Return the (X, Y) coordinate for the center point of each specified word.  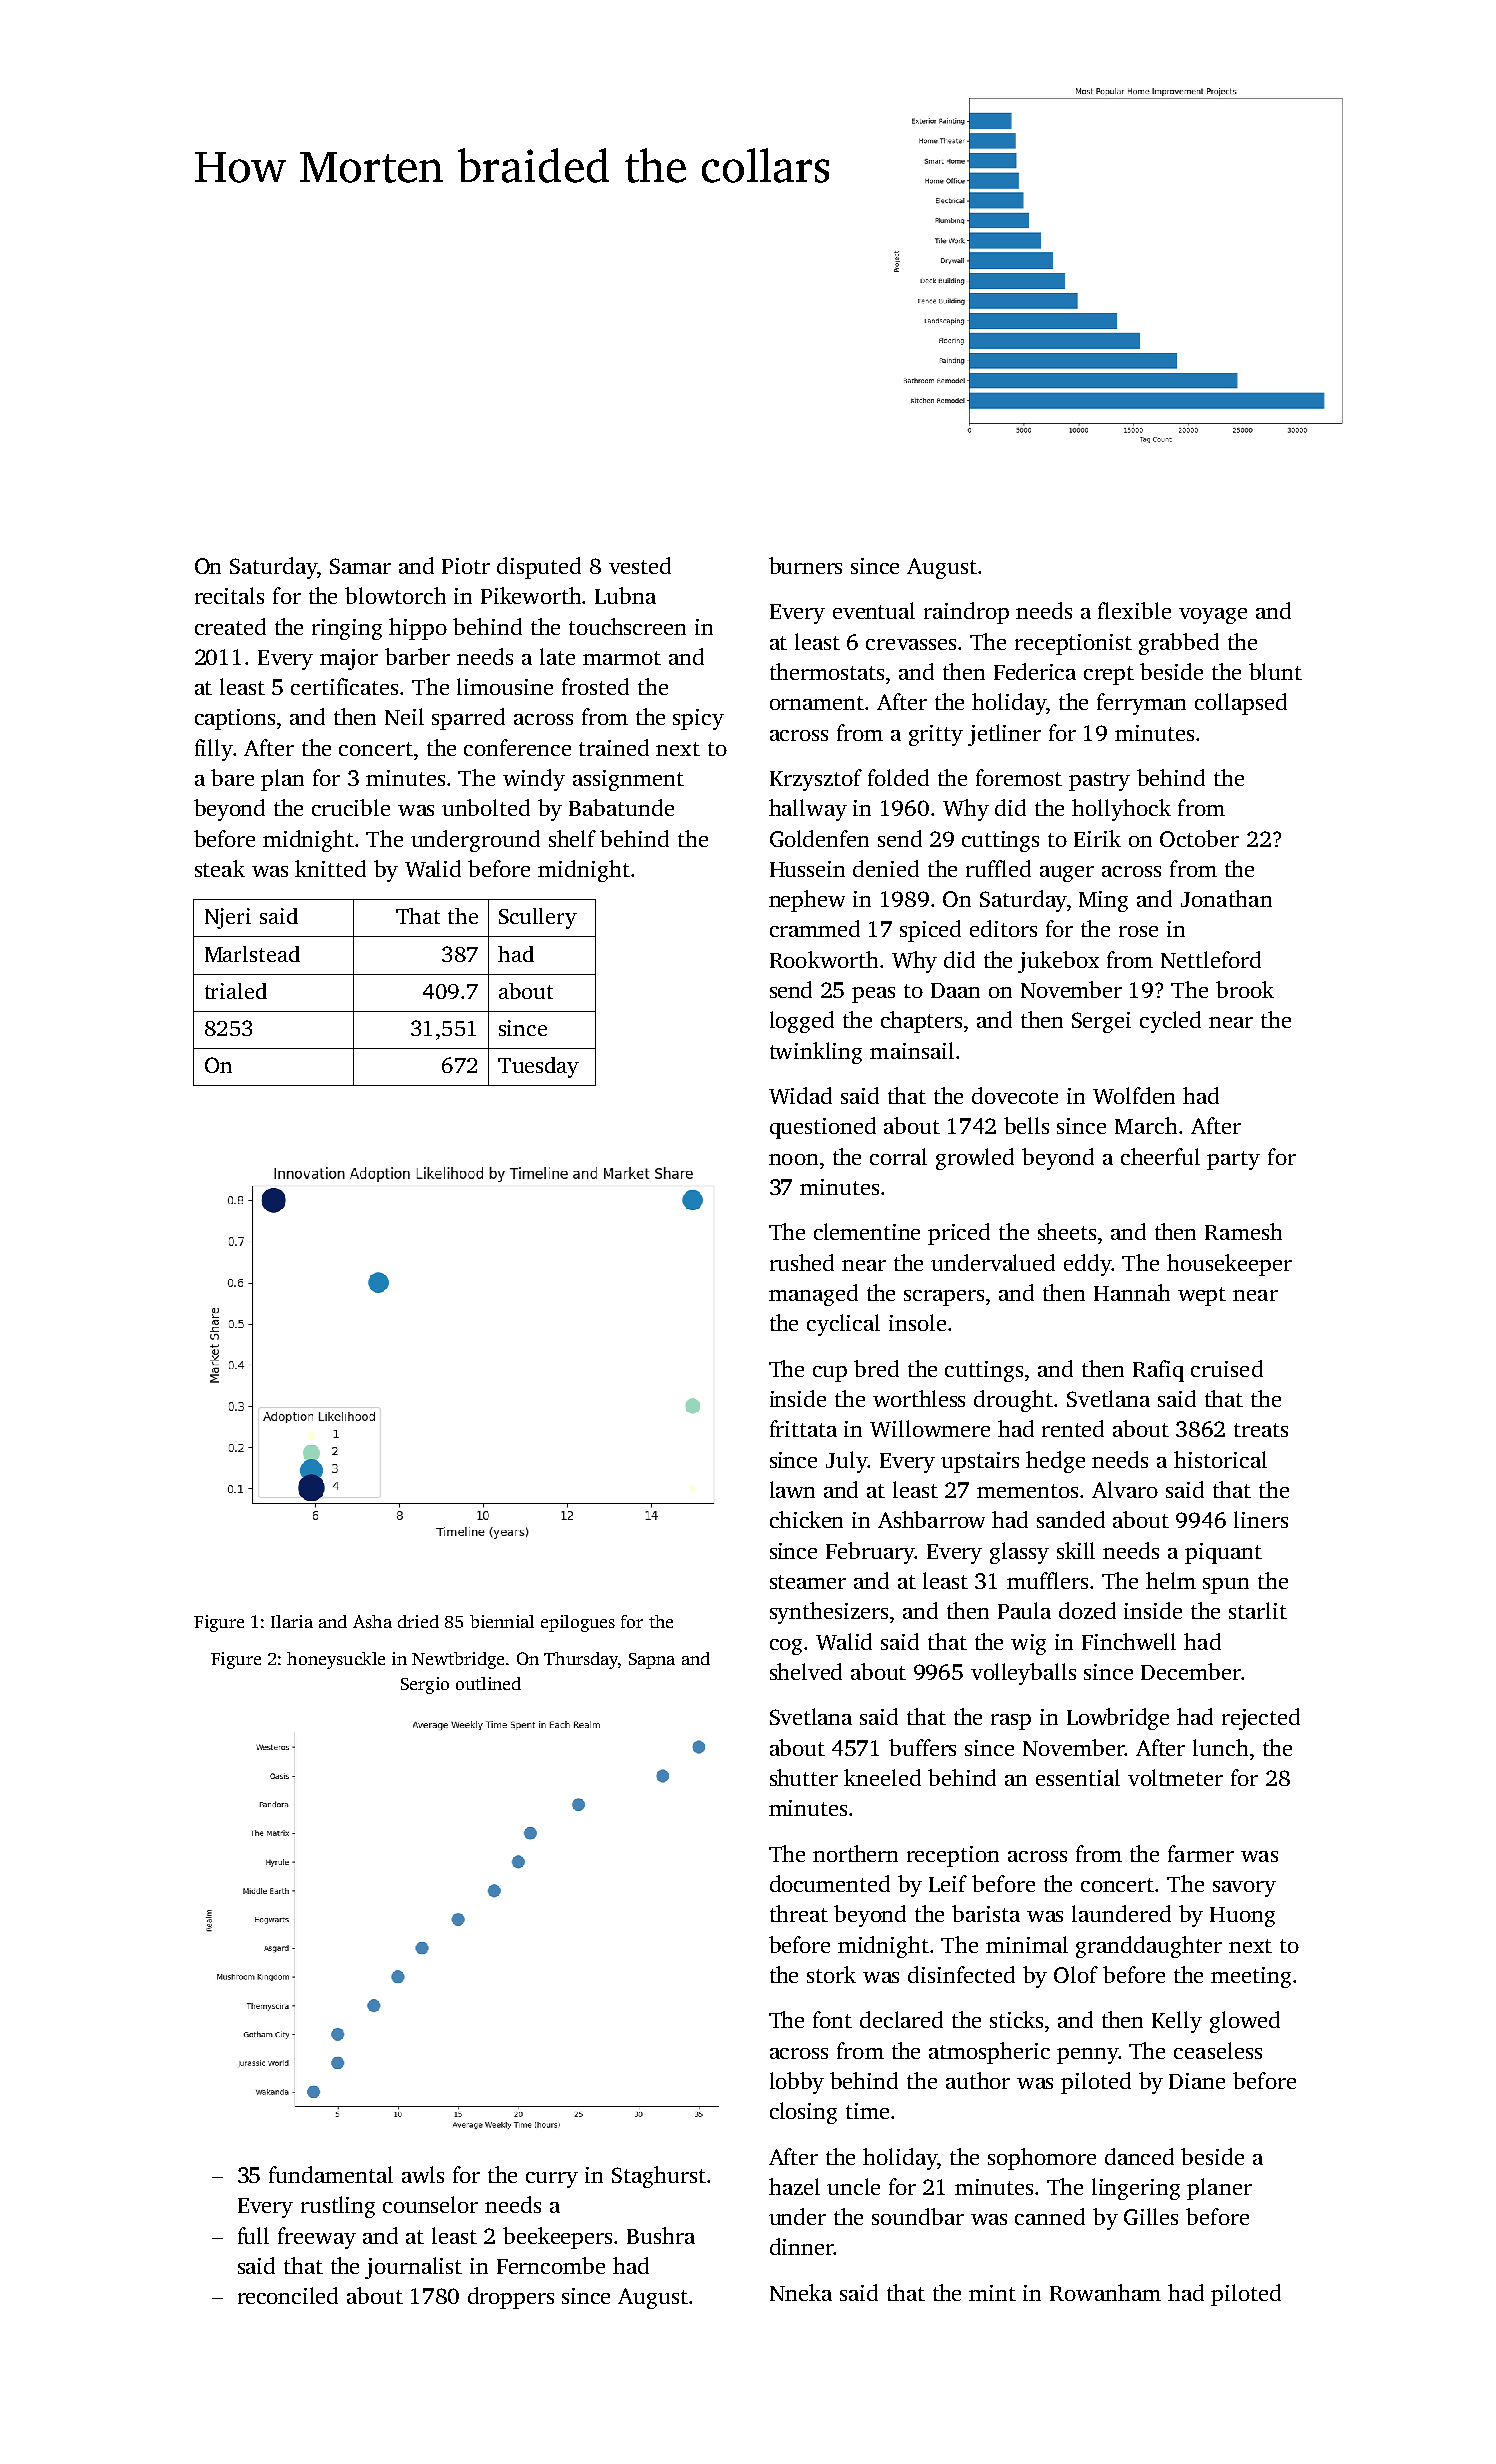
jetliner (1004, 735)
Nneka (801, 2292)
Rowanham (1105, 2292)
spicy (698, 719)
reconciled (288, 2295)
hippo (418, 629)
